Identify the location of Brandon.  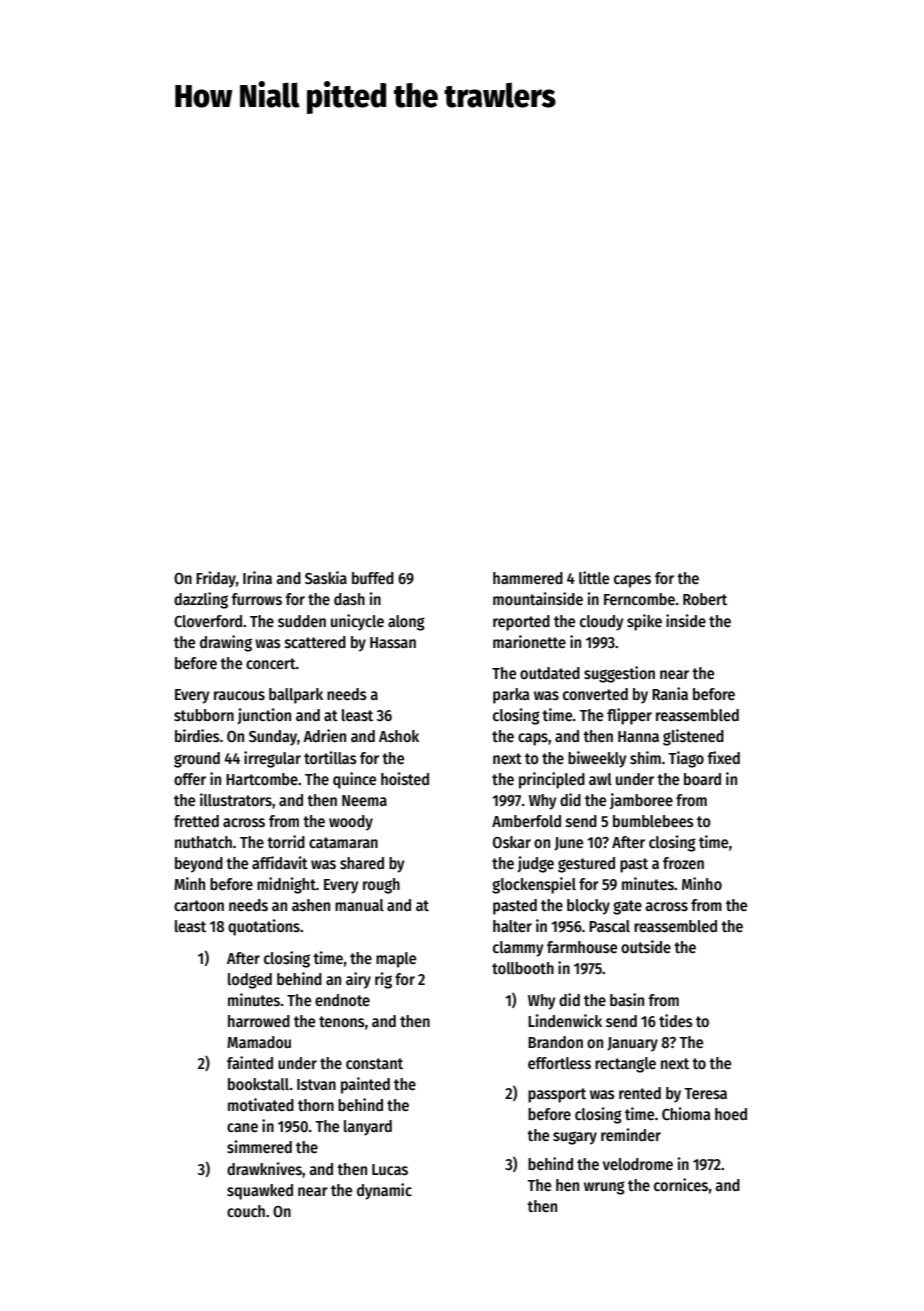
(555, 1042).
